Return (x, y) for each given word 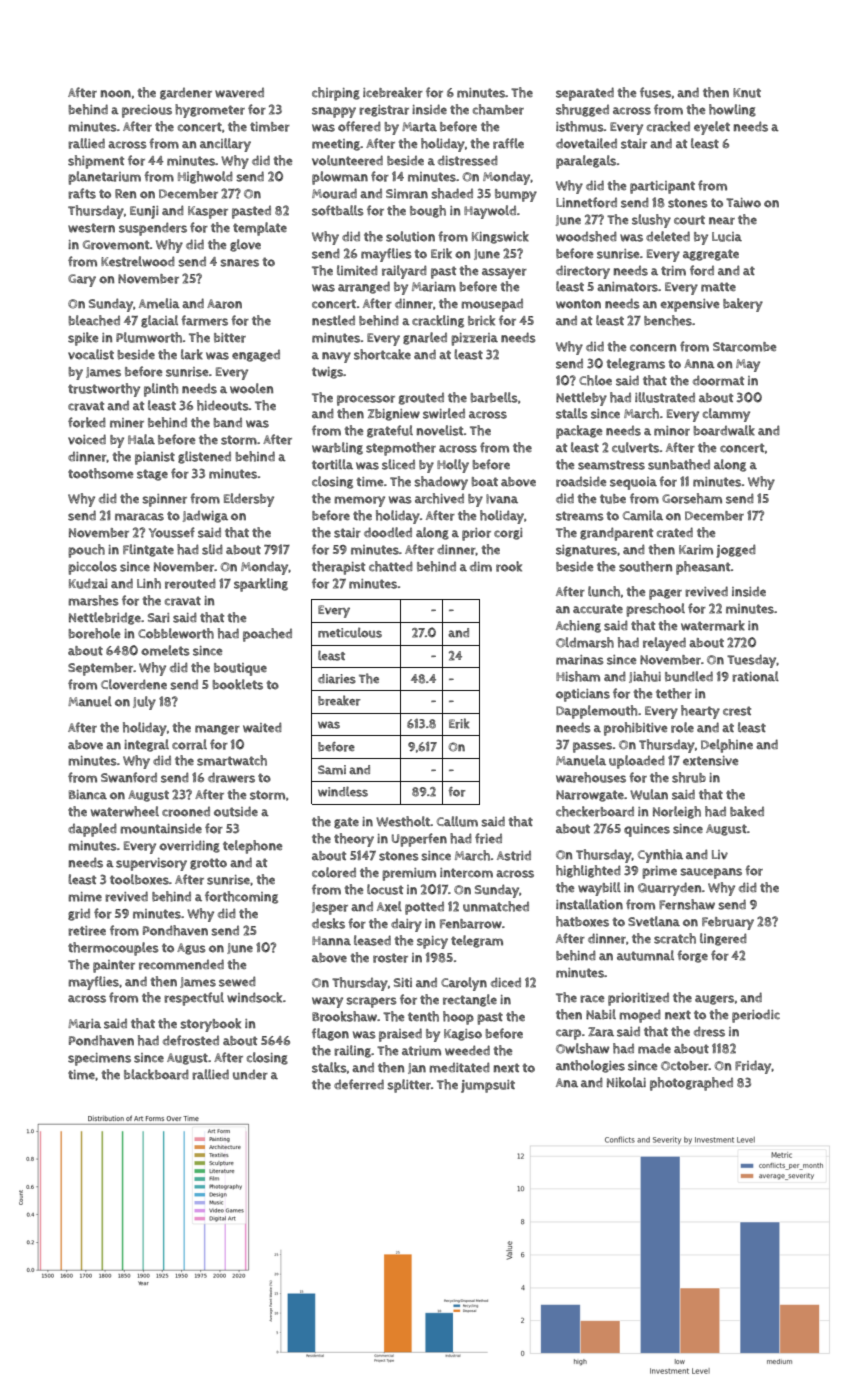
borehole (95, 633)
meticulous (350, 632)
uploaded (637, 762)
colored (334, 872)
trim (673, 271)
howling (732, 110)
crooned (186, 812)
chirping (336, 94)
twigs (328, 373)
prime (659, 872)
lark (192, 354)
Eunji (144, 212)
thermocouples (113, 949)
